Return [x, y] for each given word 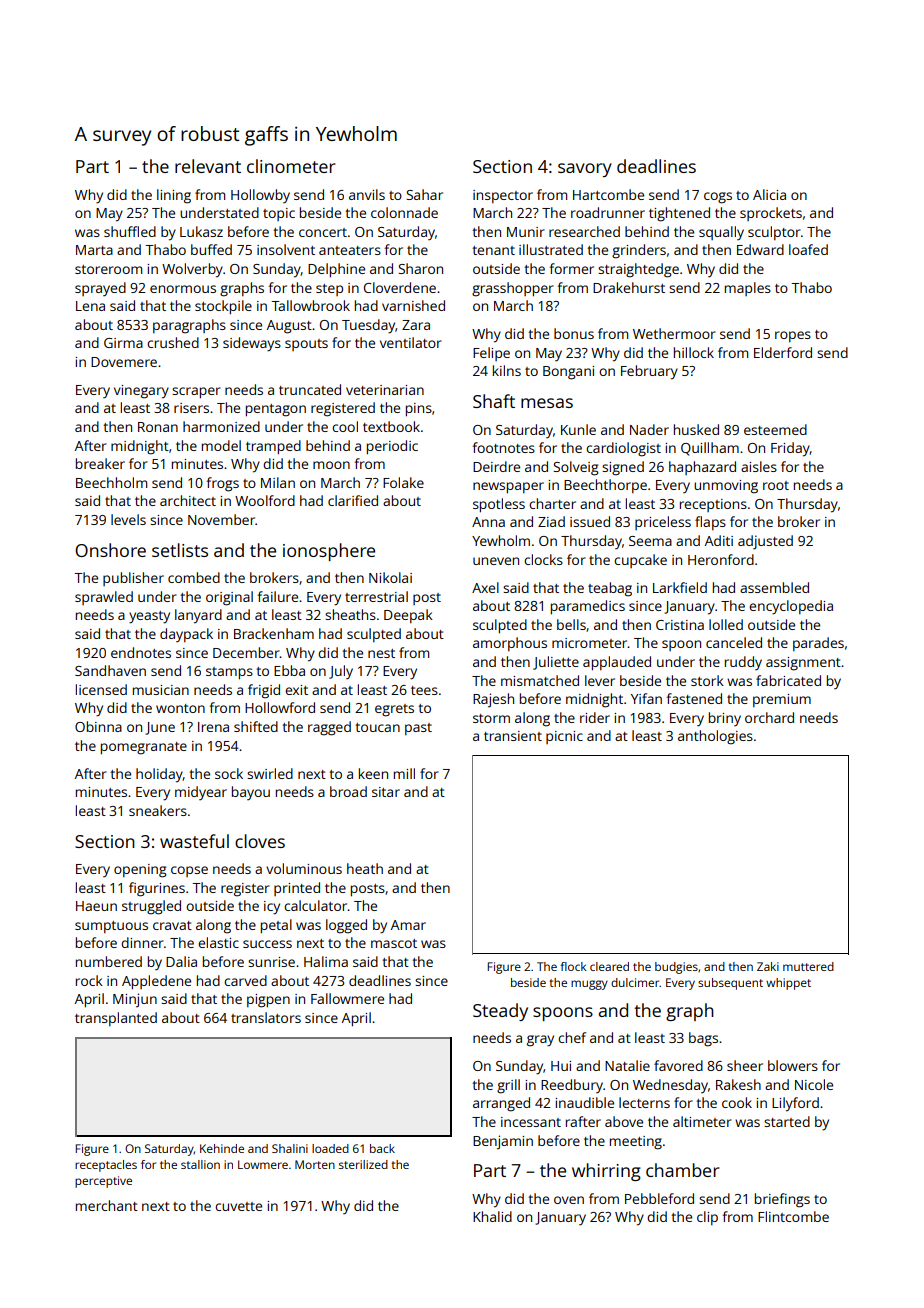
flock [573, 966]
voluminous [304, 868]
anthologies [715, 737]
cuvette [238, 1206]
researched [584, 231]
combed [194, 577]
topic [279, 214]
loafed [808, 249]
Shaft [494, 401]
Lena [90, 306]
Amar [408, 925]
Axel [485, 587]
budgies [676, 968]
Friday [790, 449]
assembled [774, 587]
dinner [142, 942]
